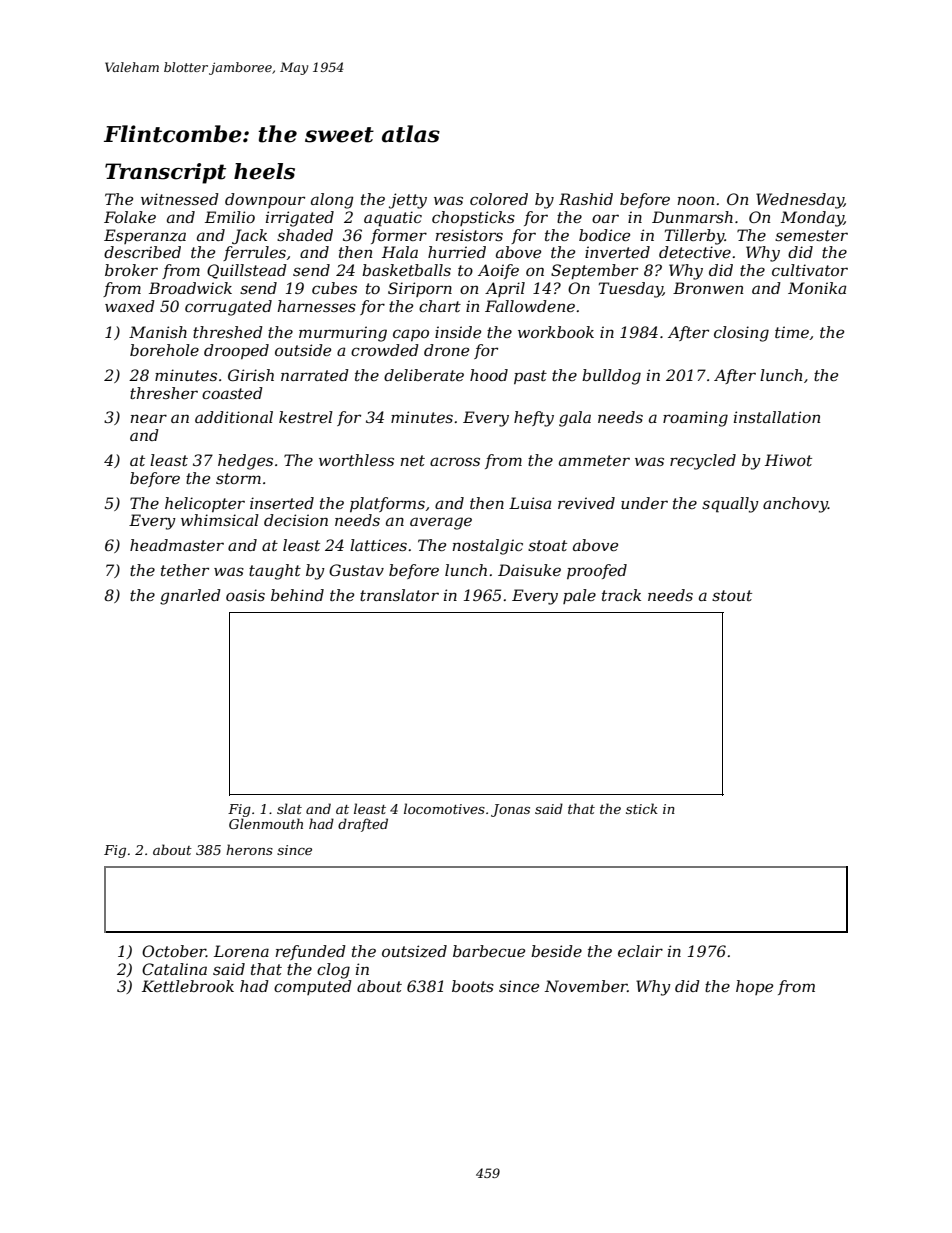 This screenshot has width=952, height=1233. What do you see at coordinates (174, 969) in the screenshot?
I see `Catalina` at bounding box center [174, 969].
